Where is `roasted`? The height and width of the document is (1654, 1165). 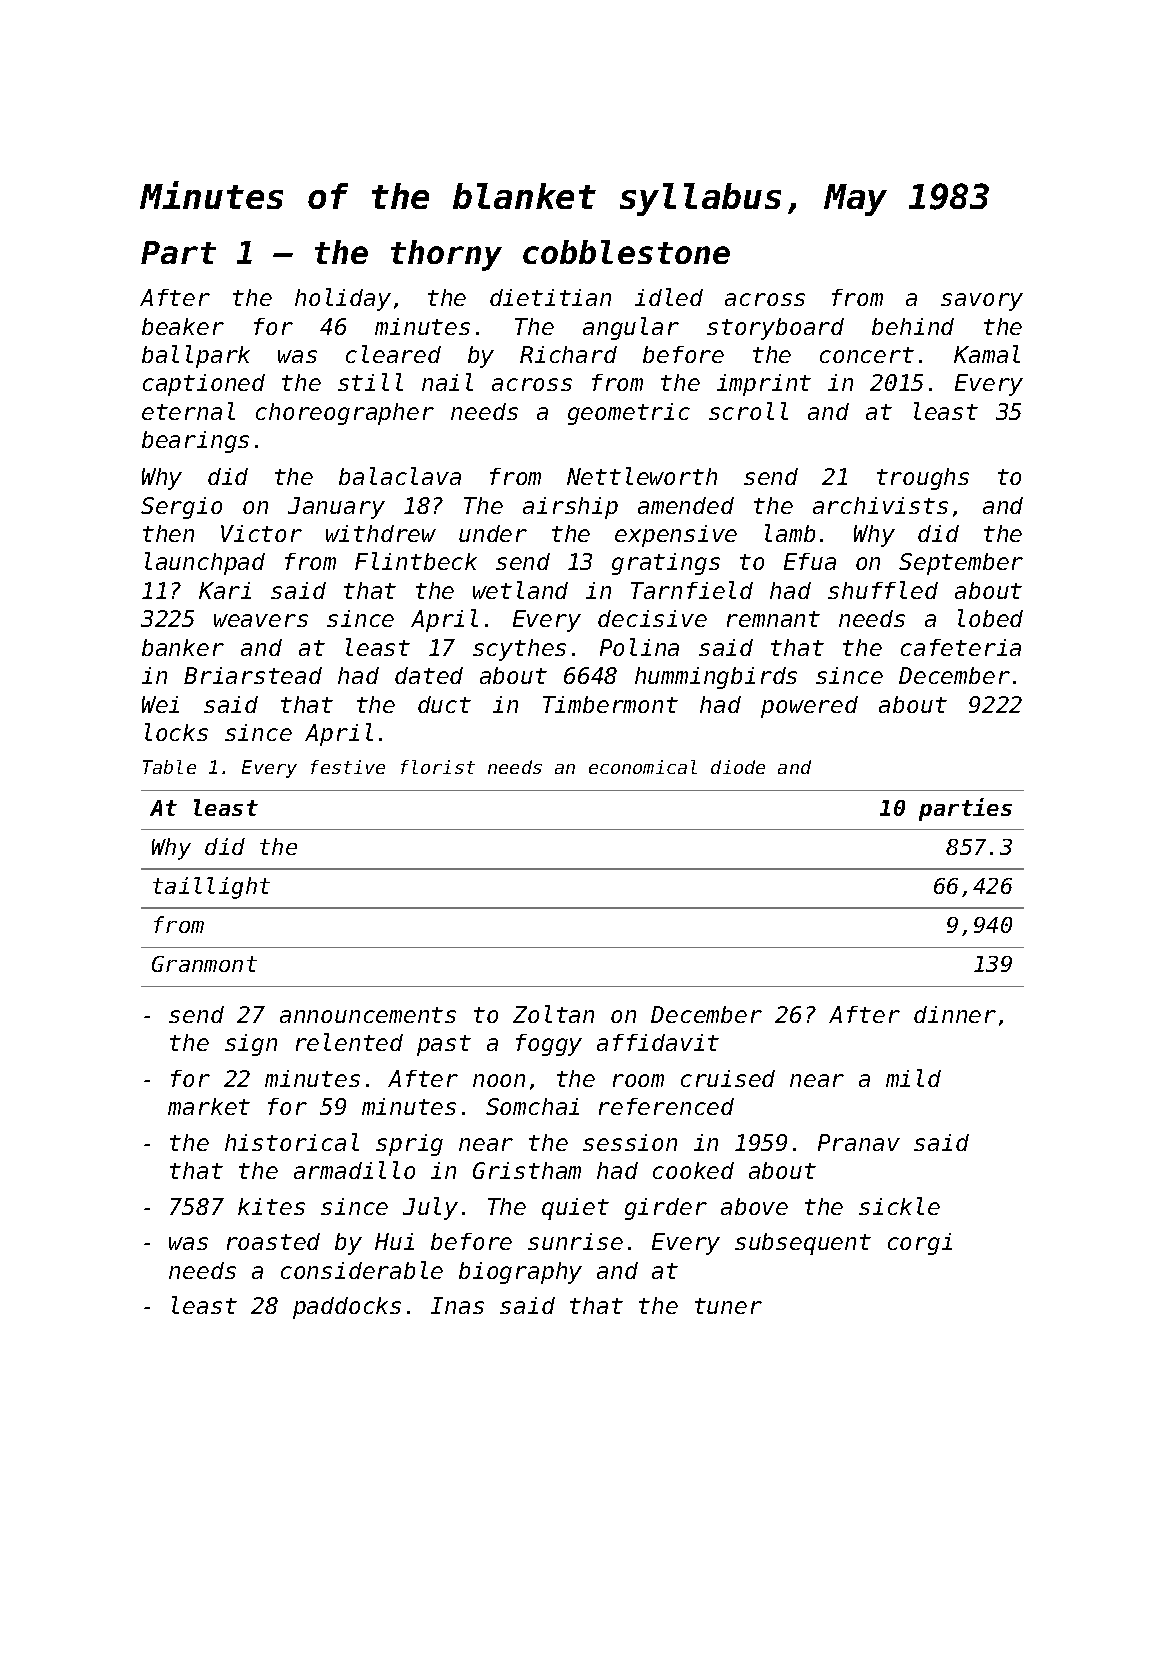
roasted is located at coordinates (273, 1241).
